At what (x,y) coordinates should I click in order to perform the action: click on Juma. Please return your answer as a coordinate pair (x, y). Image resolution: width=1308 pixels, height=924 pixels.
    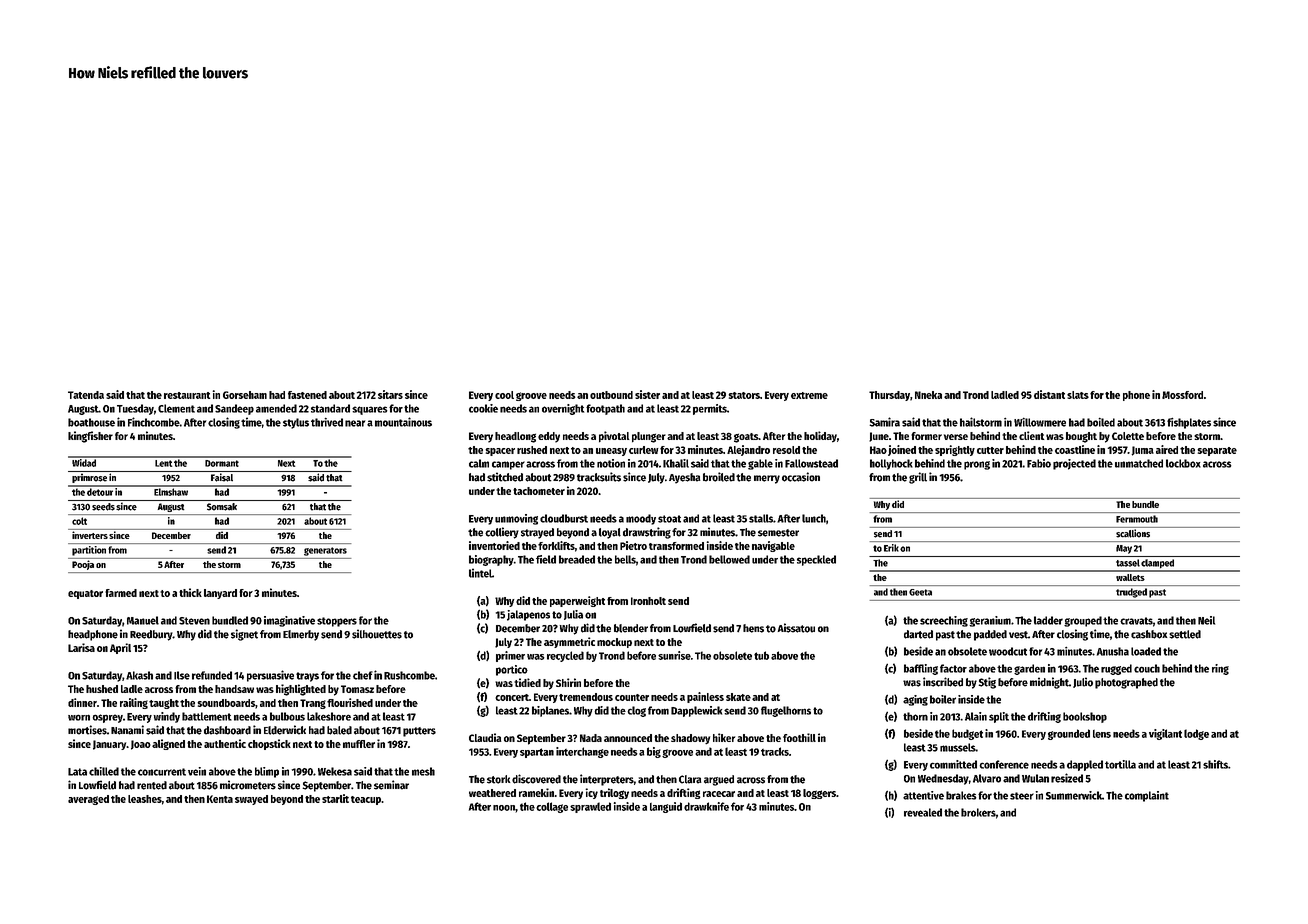
    Looking at the image, I should click on (1143, 451).
